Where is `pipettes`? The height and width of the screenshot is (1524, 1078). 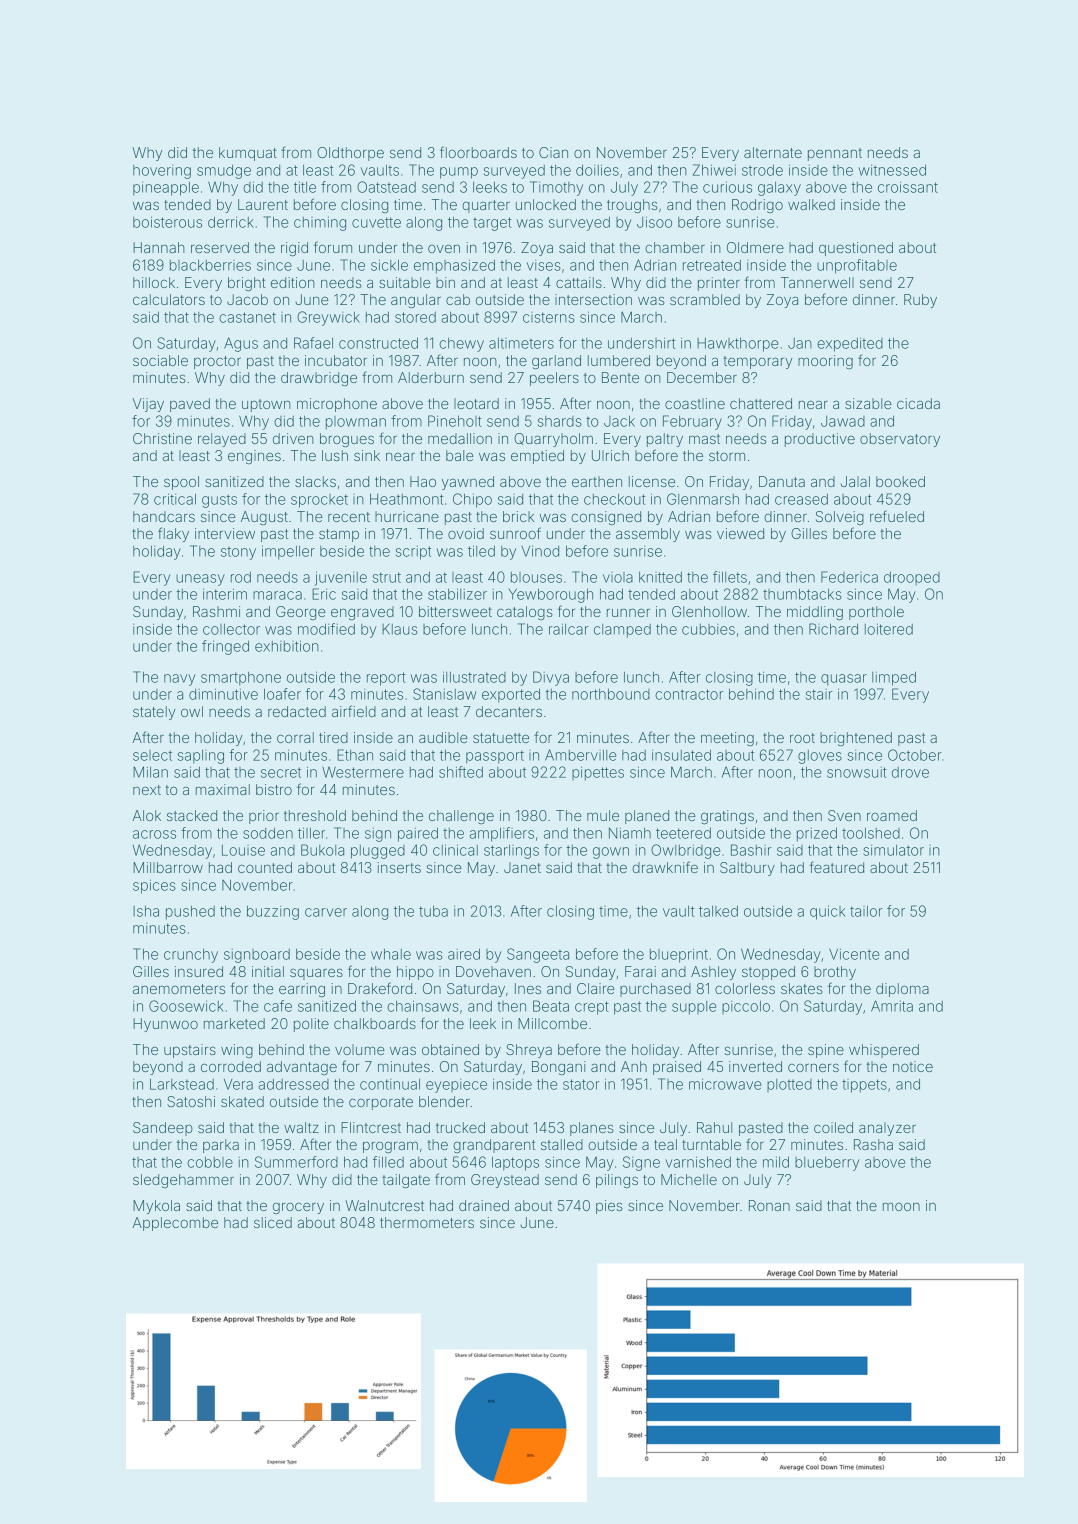
pipettes is located at coordinates (598, 773).
